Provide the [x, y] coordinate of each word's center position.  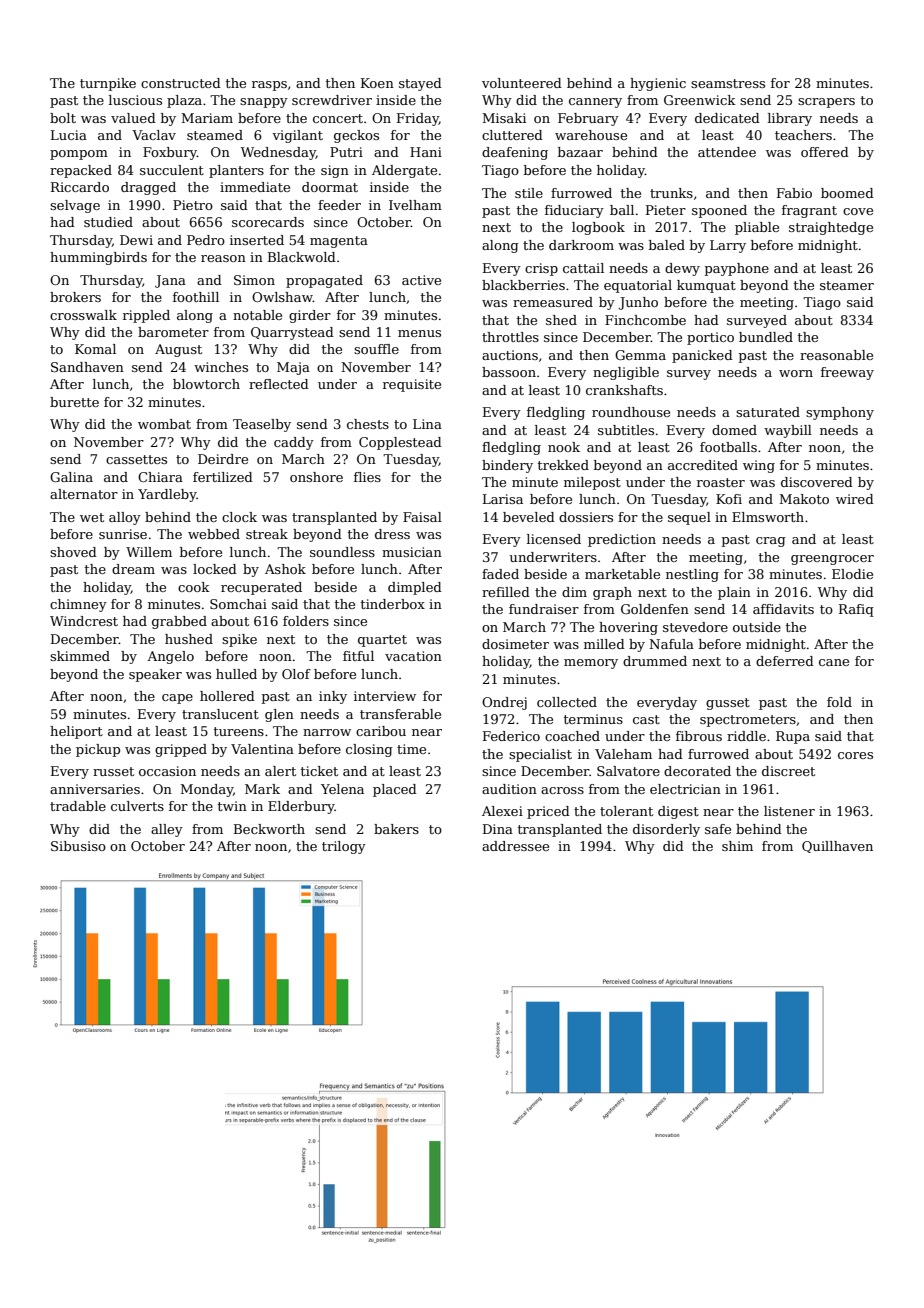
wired [855, 499]
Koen [377, 83]
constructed [181, 83]
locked [215, 569]
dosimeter [515, 644]
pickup [98, 750]
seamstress [728, 83]
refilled [506, 592]
